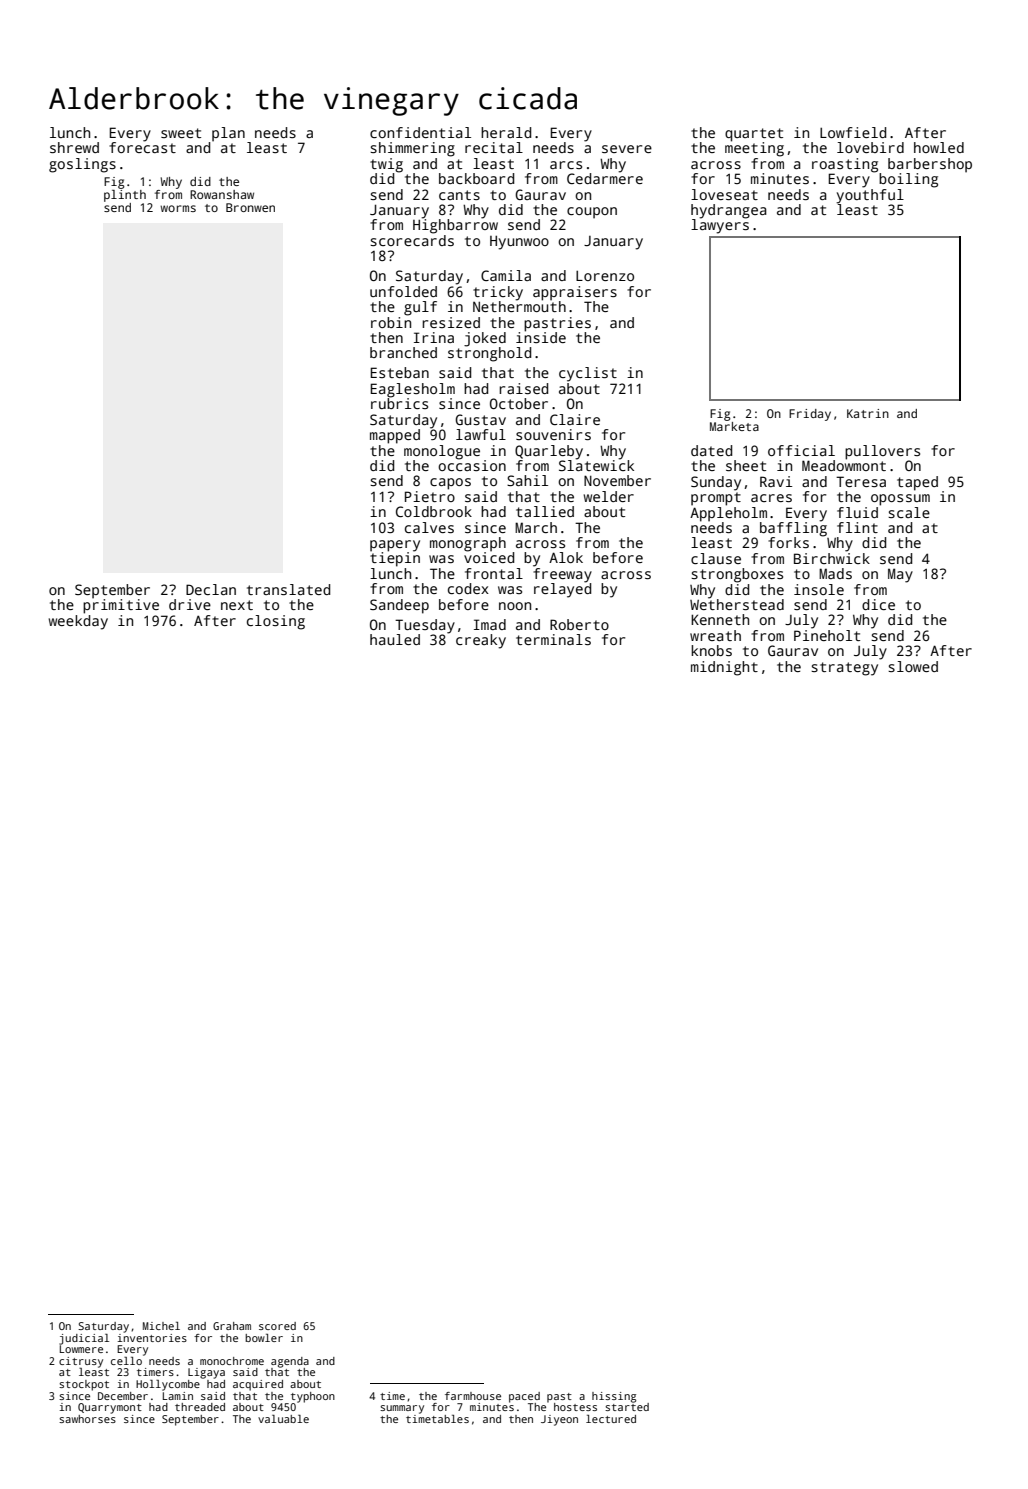  Describe the element at coordinates (78, 622) in the document. I see `weekday` at that location.
